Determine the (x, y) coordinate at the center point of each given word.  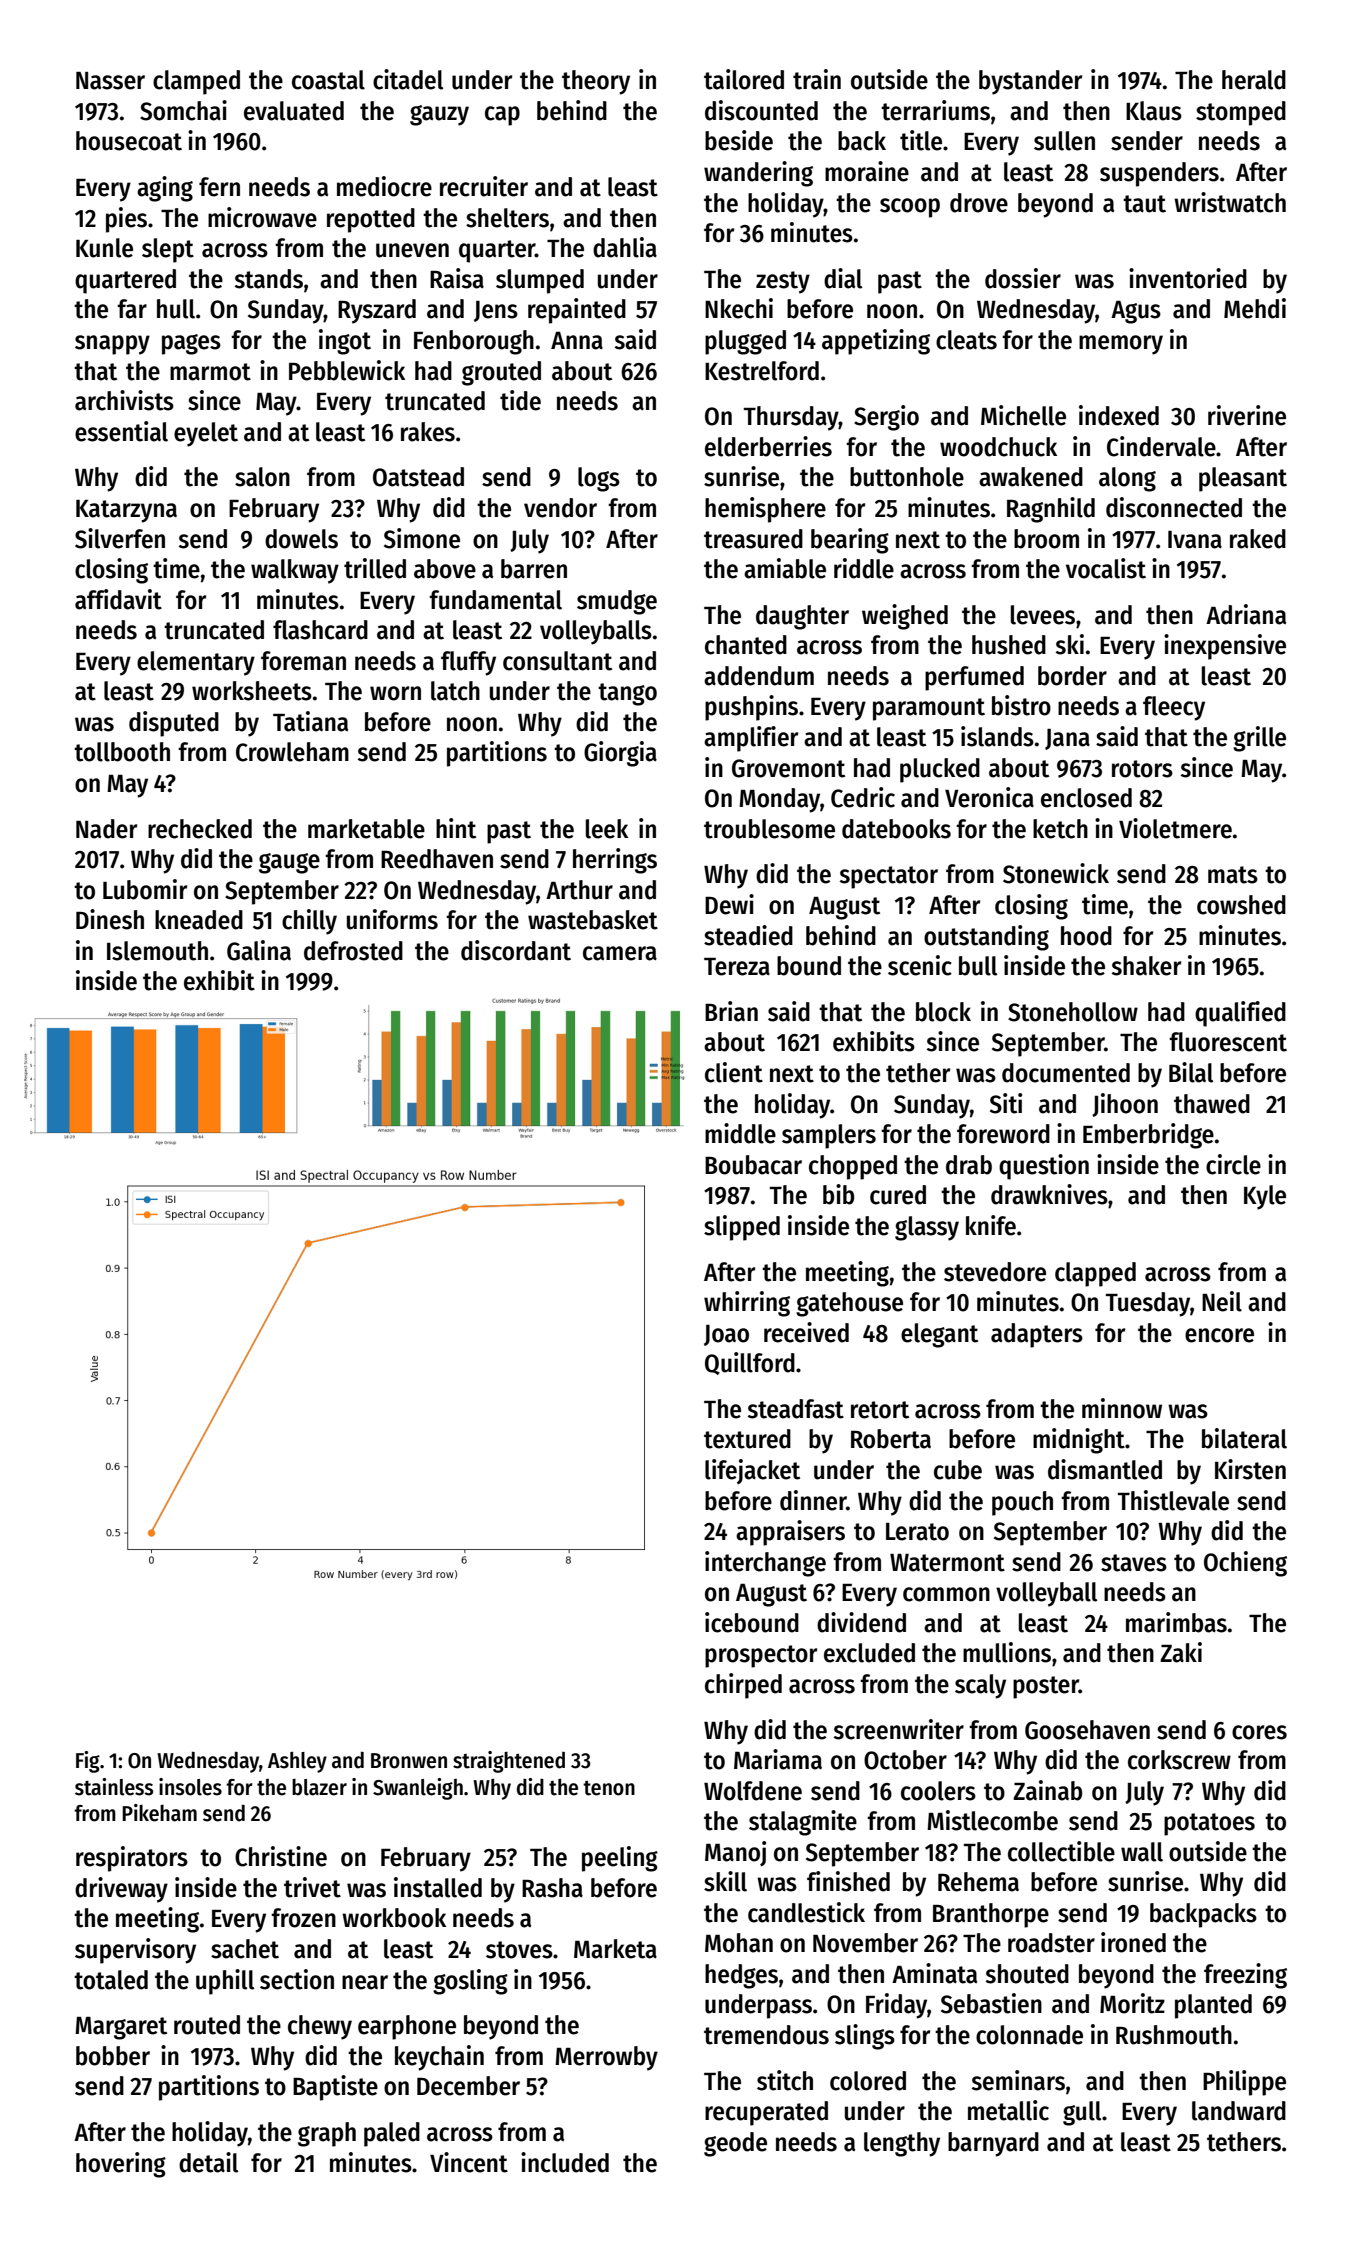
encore (1219, 1335)
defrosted (353, 951)
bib (838, 1194)
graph (327, 2134)
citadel (408, 79)
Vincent (469, 2162)
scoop (910, 208)
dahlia (625, 247)
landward (1239, 2111)
